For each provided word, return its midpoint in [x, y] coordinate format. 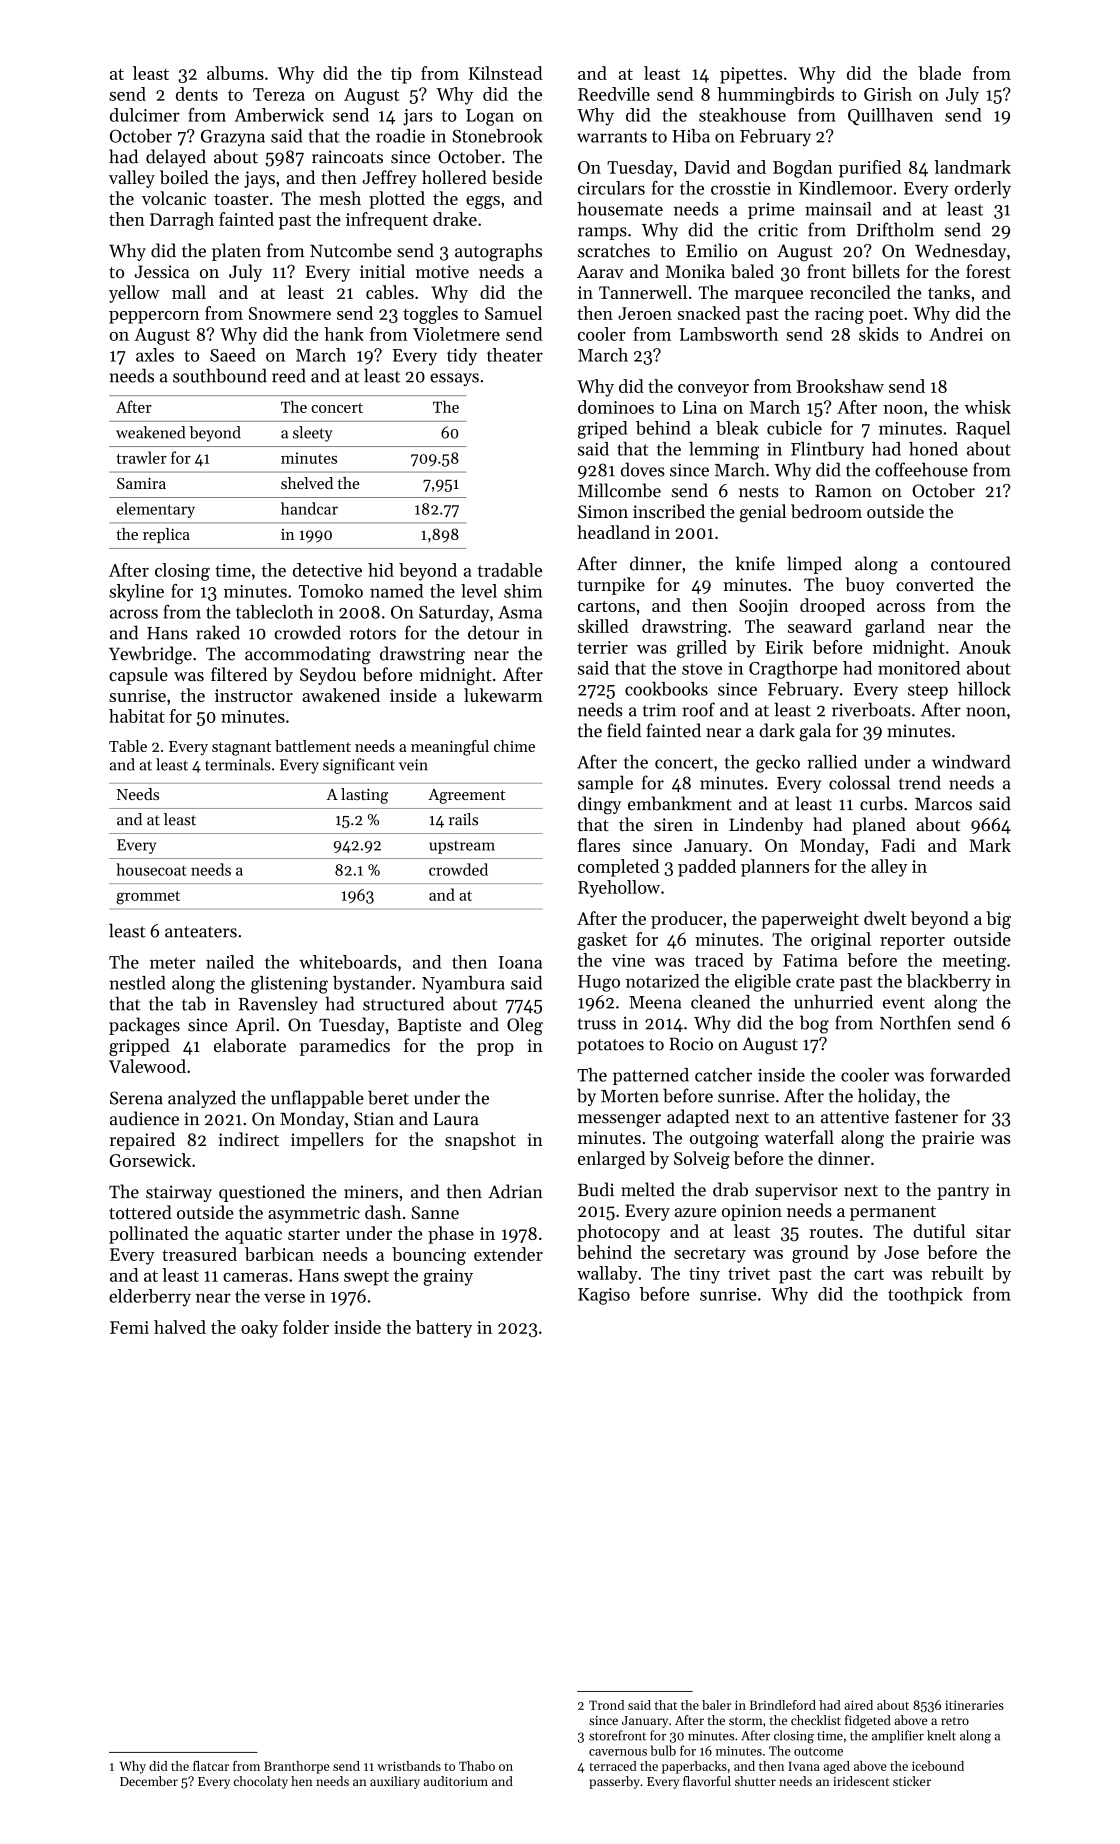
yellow [134, 294]
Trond [606, 1705]
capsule [138, 676]
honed [933, 449]
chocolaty [261, 1782]
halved [180, 1327]
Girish [888, 94]
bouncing [429, 1256]
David [707, 167]
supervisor [796, 1191]
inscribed [669, 511]
